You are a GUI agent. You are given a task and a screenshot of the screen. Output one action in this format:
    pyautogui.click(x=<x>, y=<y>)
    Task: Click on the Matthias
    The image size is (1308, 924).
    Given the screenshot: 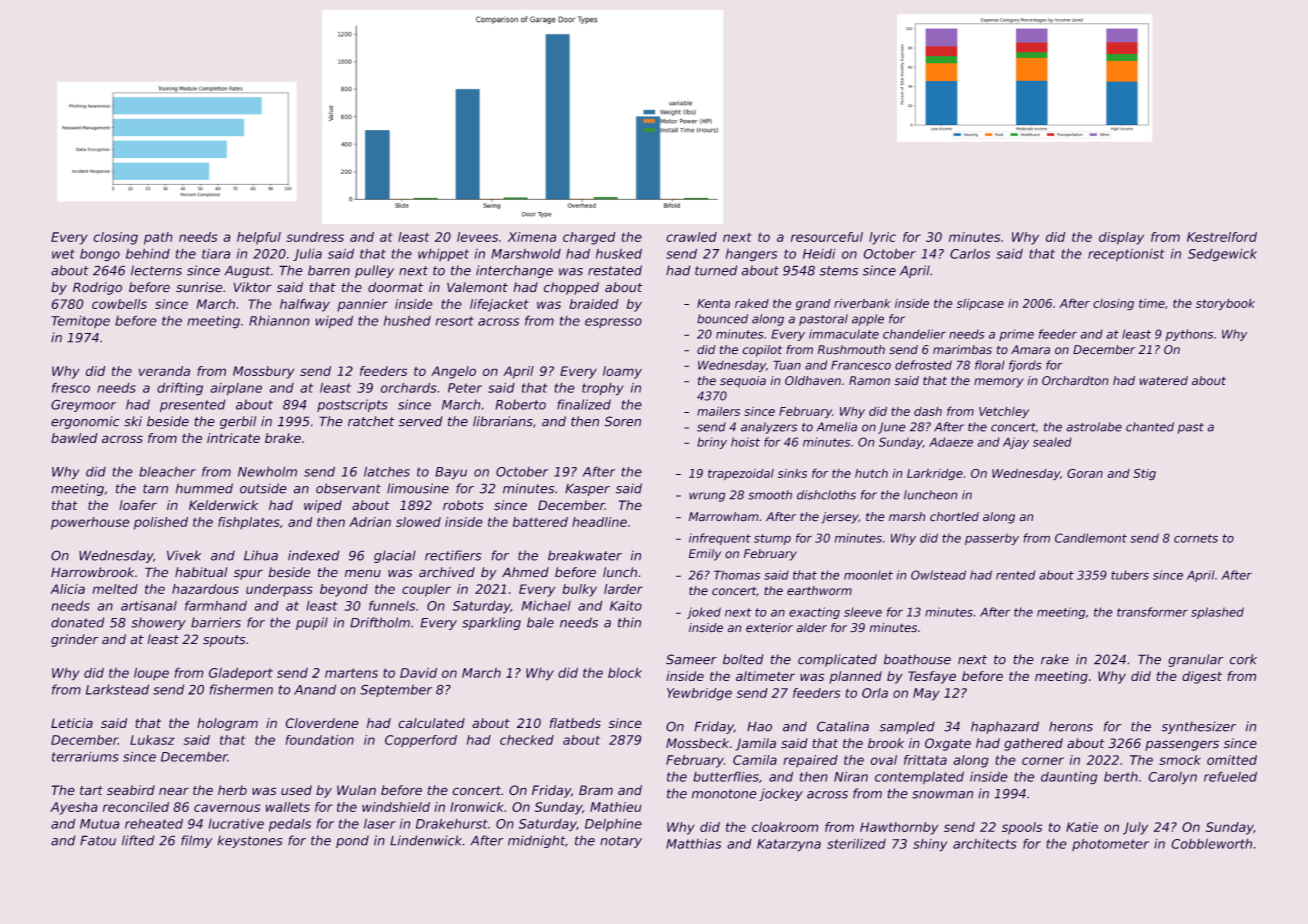 What is the action you would take?
    pyautogui.click(x=693, y=844)
